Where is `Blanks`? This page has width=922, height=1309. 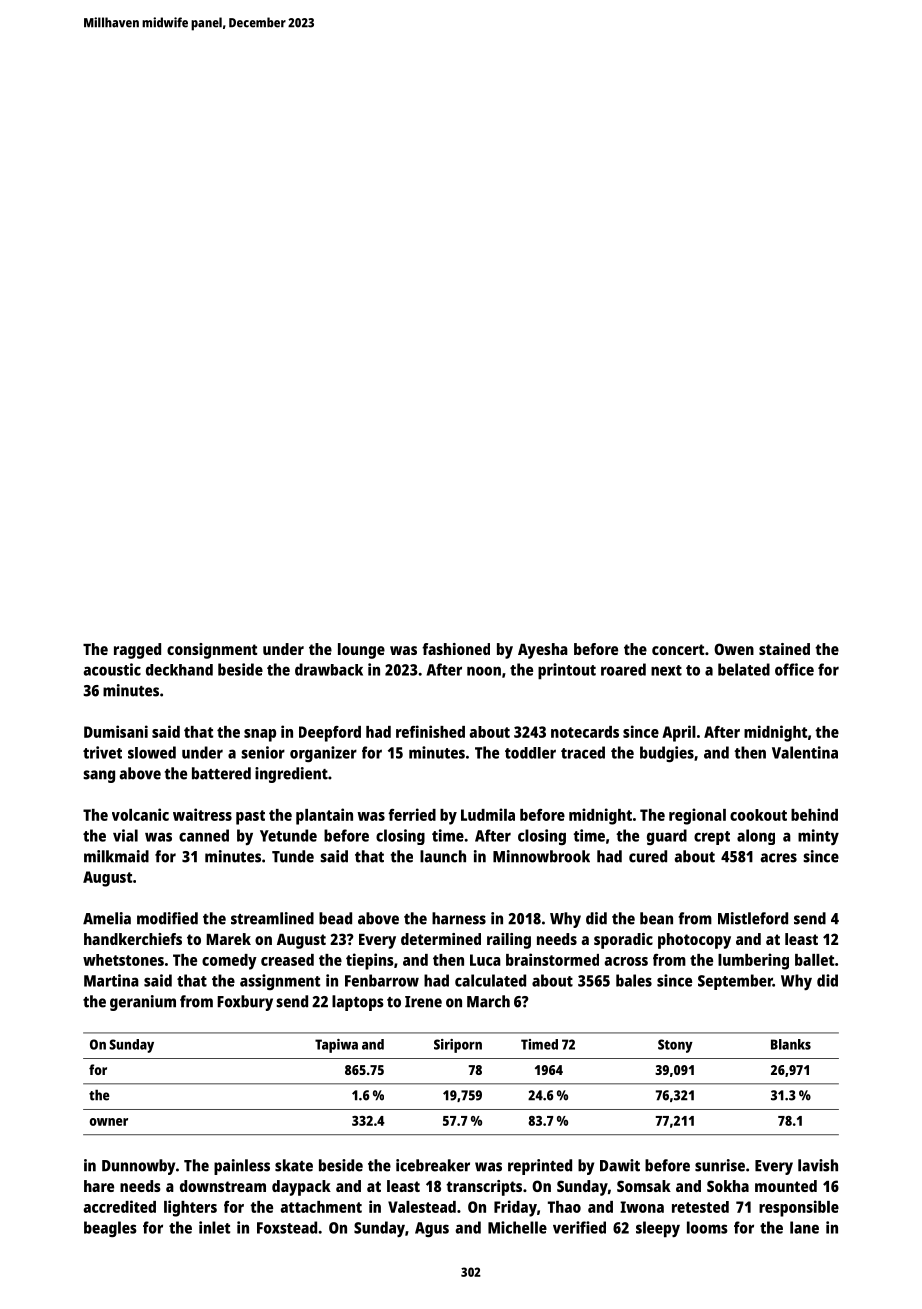
Blanks is located at coordinates (791, 1044).
